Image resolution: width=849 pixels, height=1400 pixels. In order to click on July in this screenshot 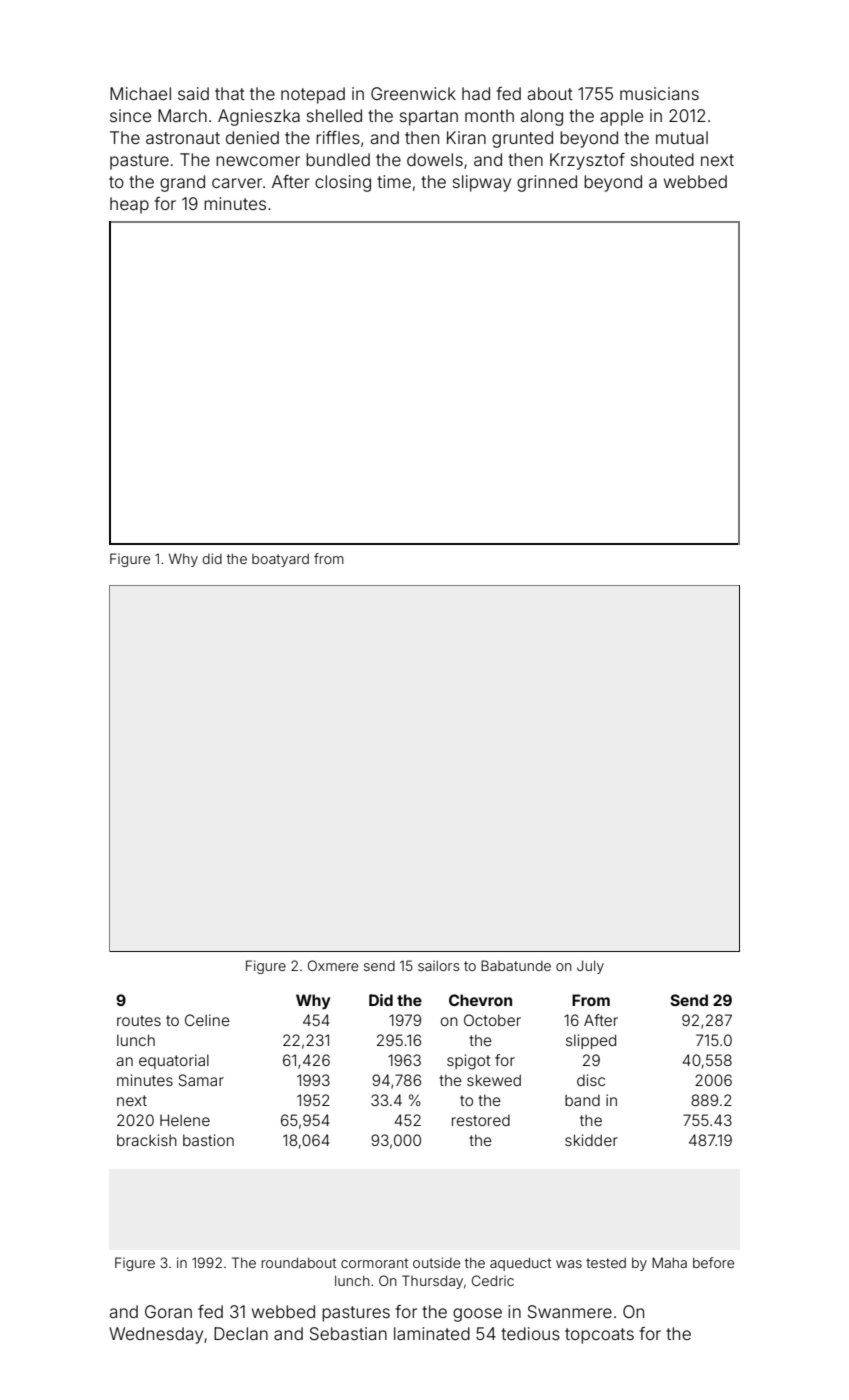, I will do `click(590, 967)`.
